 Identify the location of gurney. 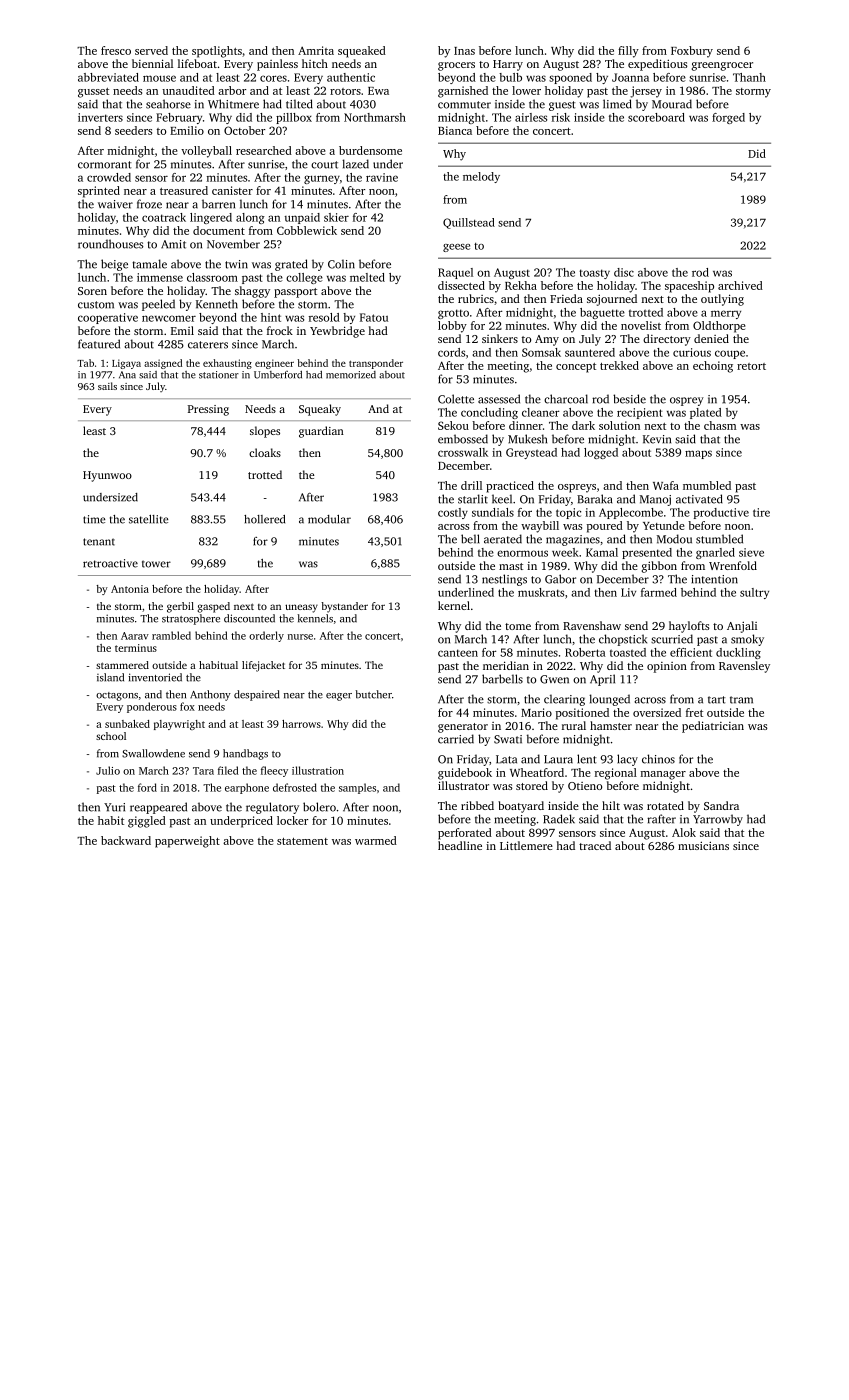
(322, 179).
